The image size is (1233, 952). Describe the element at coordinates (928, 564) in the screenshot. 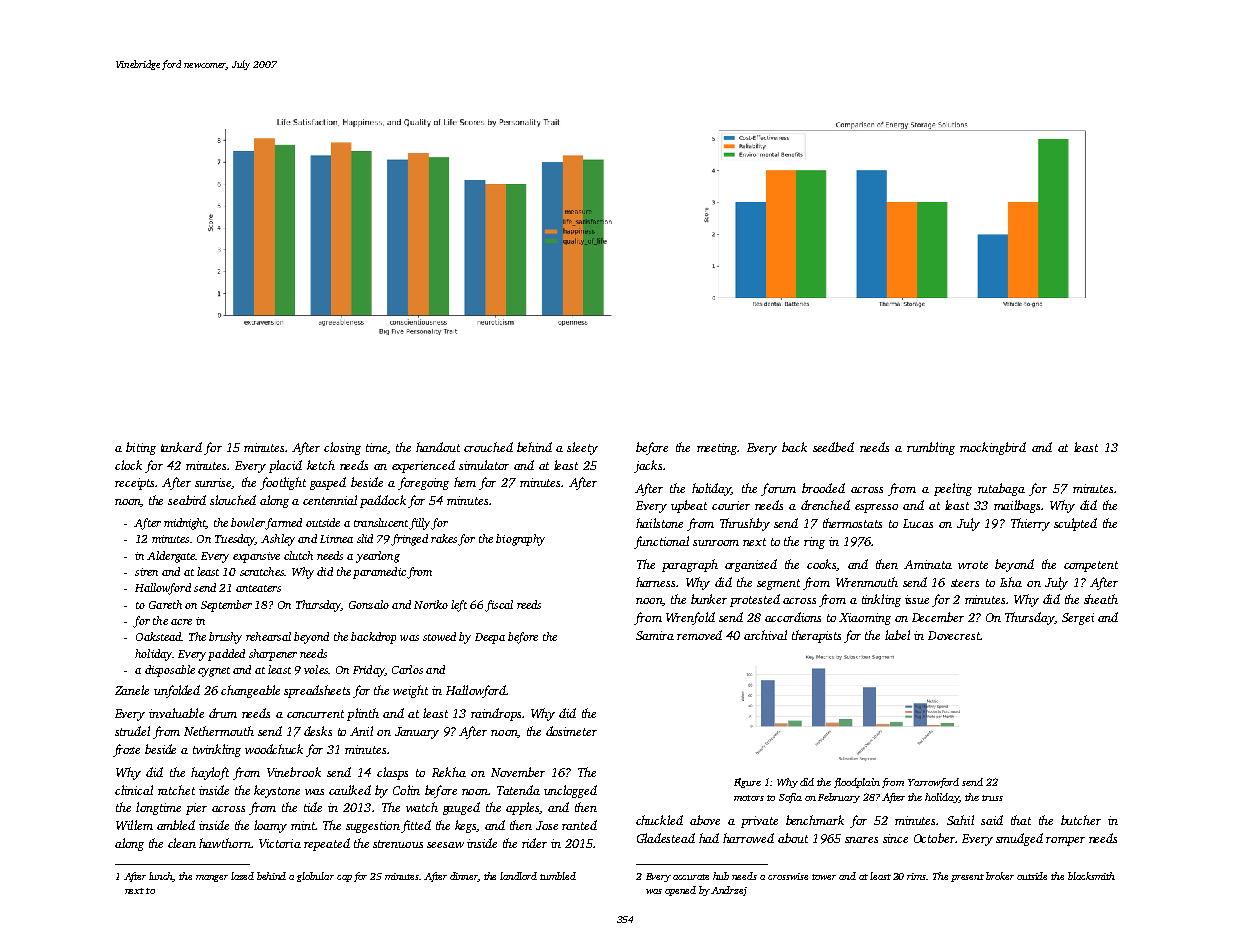

I see `Aminata` at that location.
